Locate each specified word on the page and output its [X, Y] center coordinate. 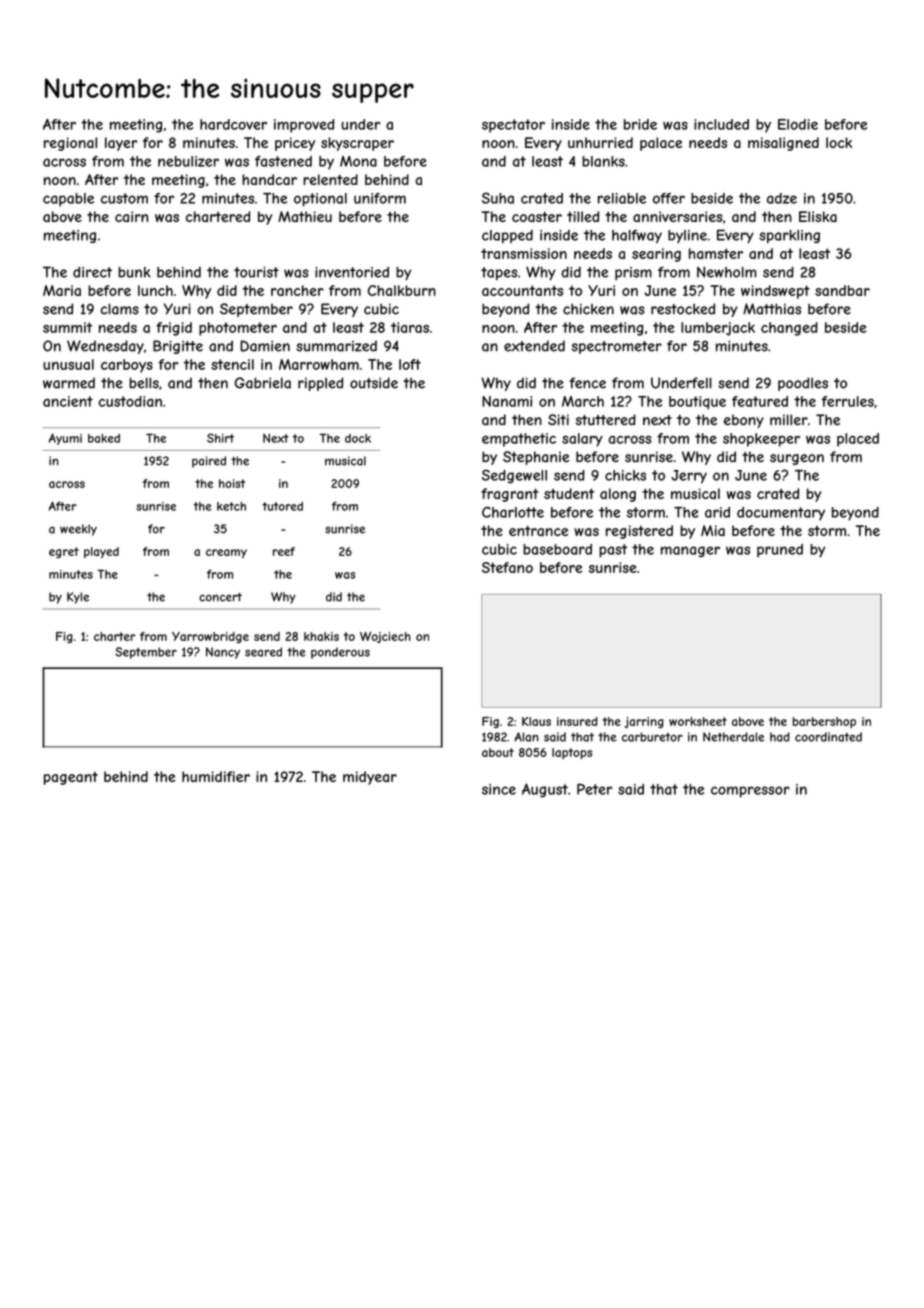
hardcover [233, 124]
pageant [71, 778]
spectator [513, 126]
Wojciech [385, 637]
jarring [644, 722]
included [721, 124]
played [101, 552]
